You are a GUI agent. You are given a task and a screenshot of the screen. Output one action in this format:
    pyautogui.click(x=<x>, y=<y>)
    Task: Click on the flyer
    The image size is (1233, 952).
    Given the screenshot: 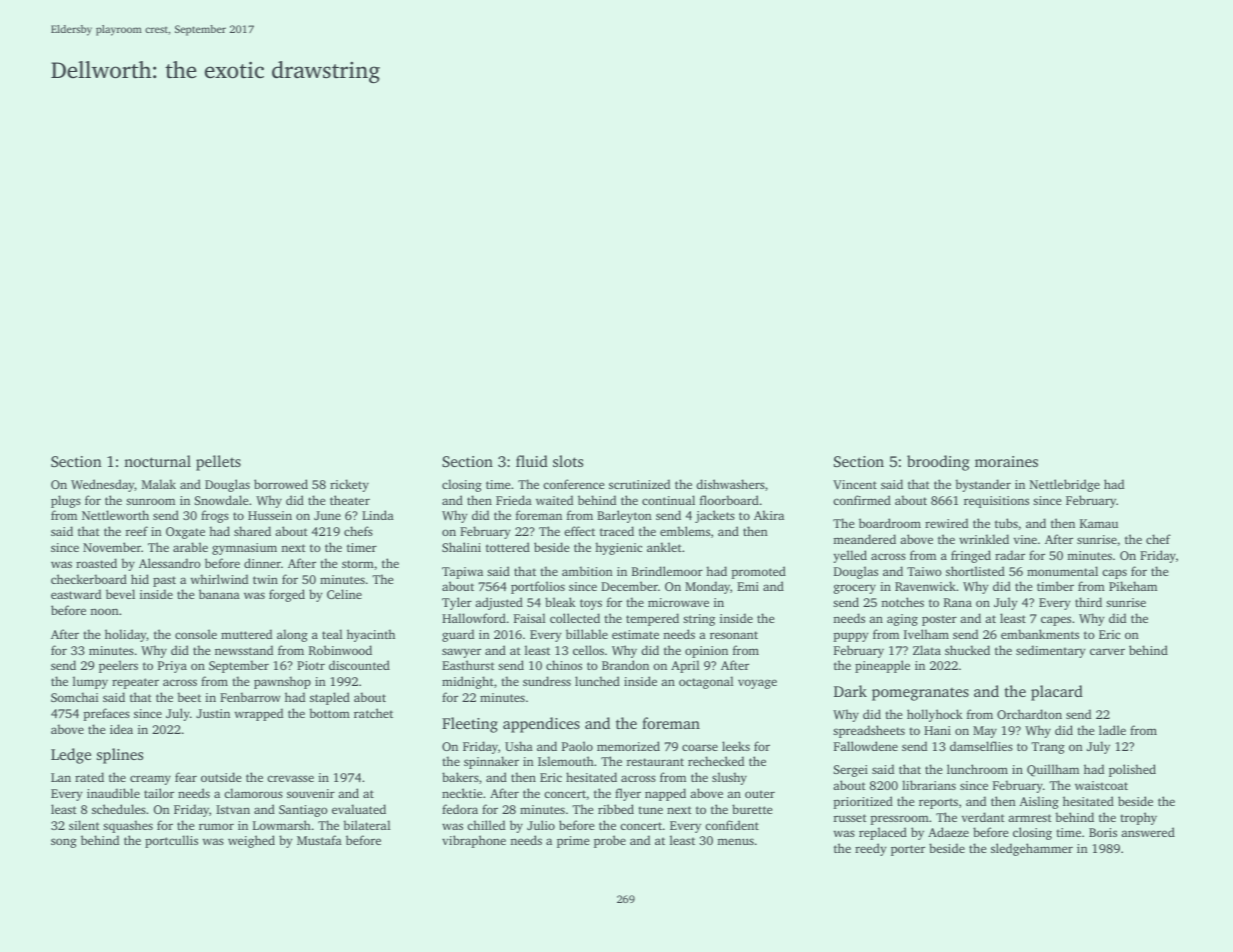 What is the action you would take?
    pyautogui.click(x=628, y=794)
